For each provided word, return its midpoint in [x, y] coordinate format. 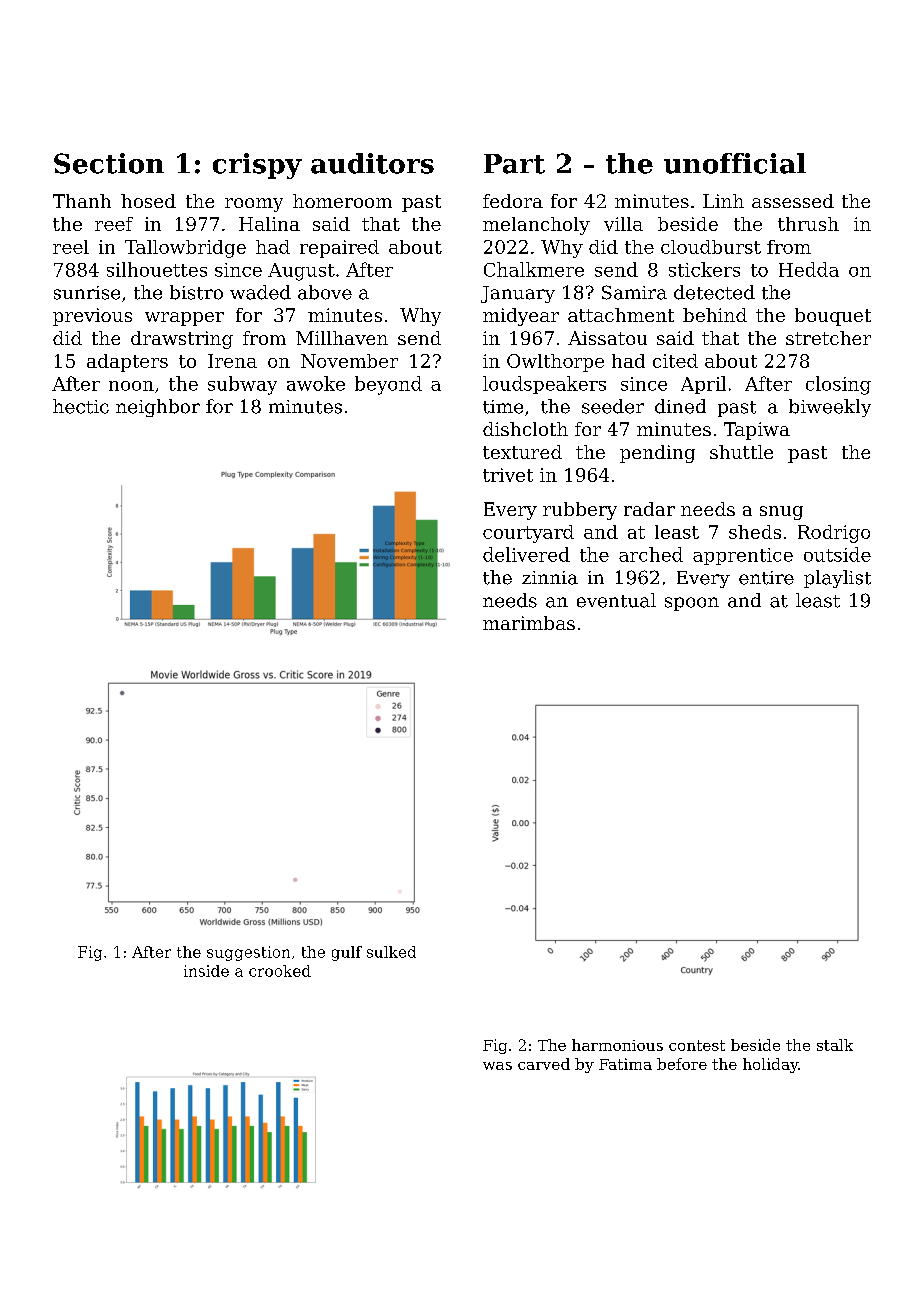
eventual [616, 600]
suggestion [248, 953]
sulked [391, 952]
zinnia [550, 578]
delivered [526, 554]
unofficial [735, 163]
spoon [692, 604]
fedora [513, 201]
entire [766, 578]
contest [697, 1045]
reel [71, 247]
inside [206, 971]
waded [260, 292]
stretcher [828, 338]
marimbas [529, 623]
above [325, 292]
